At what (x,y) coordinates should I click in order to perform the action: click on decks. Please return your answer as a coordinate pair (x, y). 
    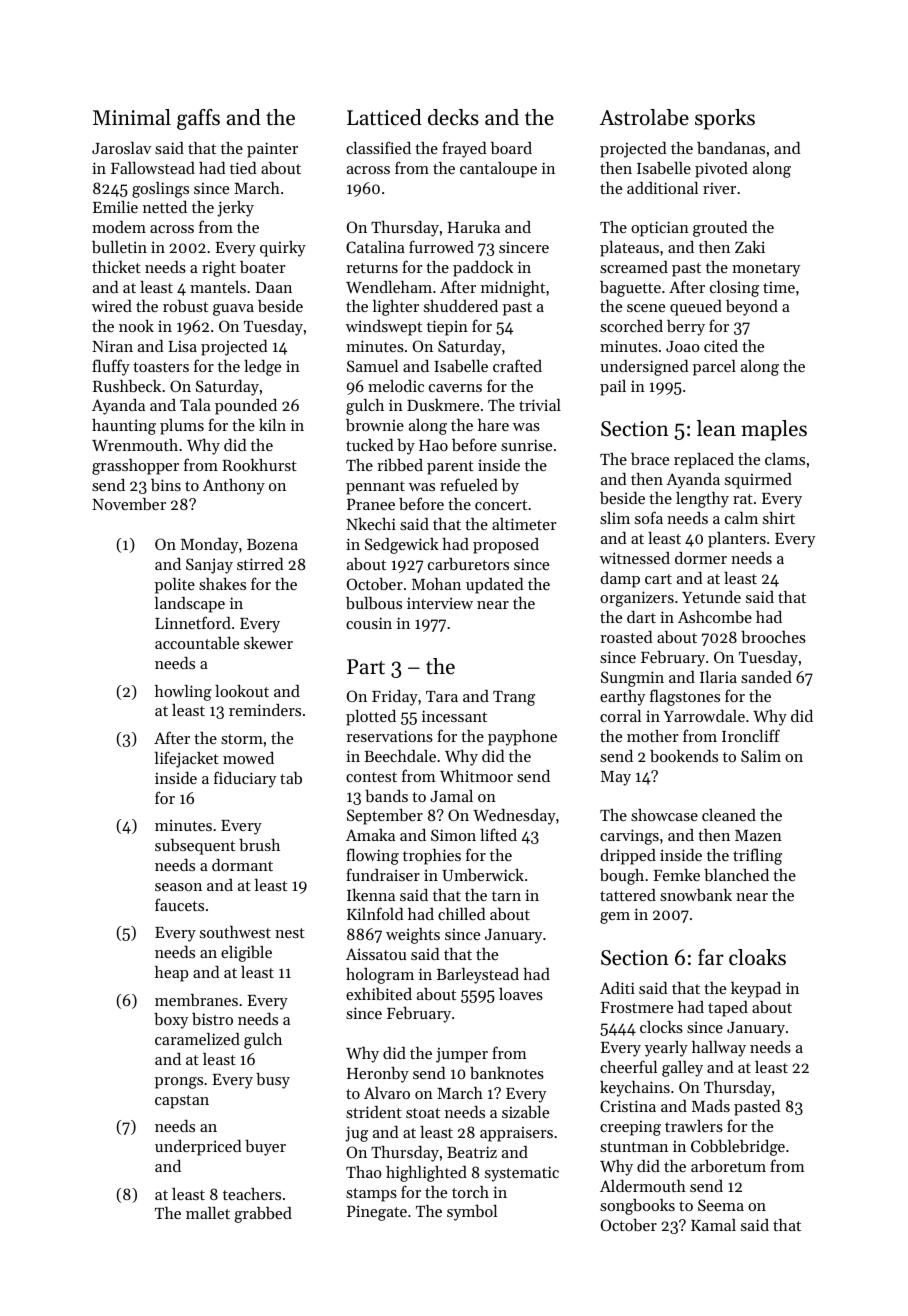
    Looking at the image, I should click on (453, 117).
